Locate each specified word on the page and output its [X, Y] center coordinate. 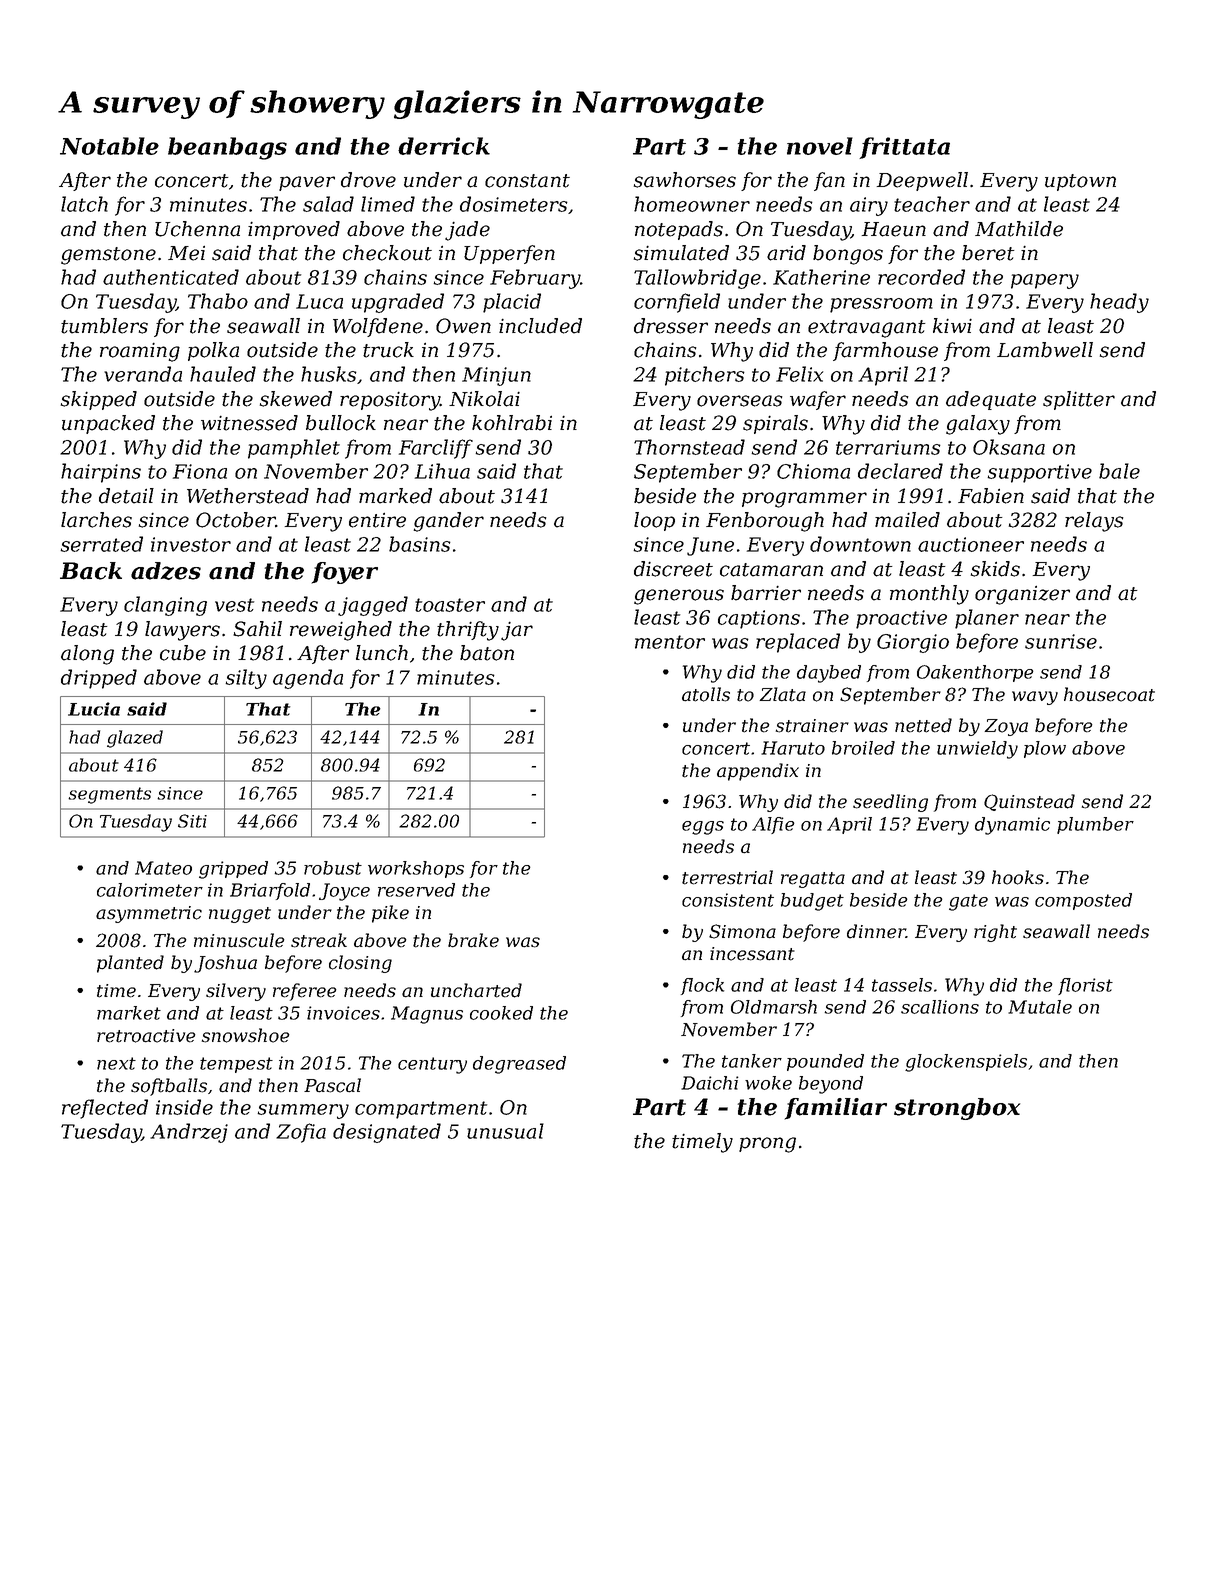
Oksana [1009, 447]
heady [1119, 303]
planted [130, 964]
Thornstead [689, 447]
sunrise [1061, 641]
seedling [890, 803]
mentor [670, 642]
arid [786, 253]
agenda [308, 679]
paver [307, 183]
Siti [192, 821]
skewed [296, 399]
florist [1085, 986]
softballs [169, 1087]
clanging [165, 606]
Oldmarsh [774, 1007]
